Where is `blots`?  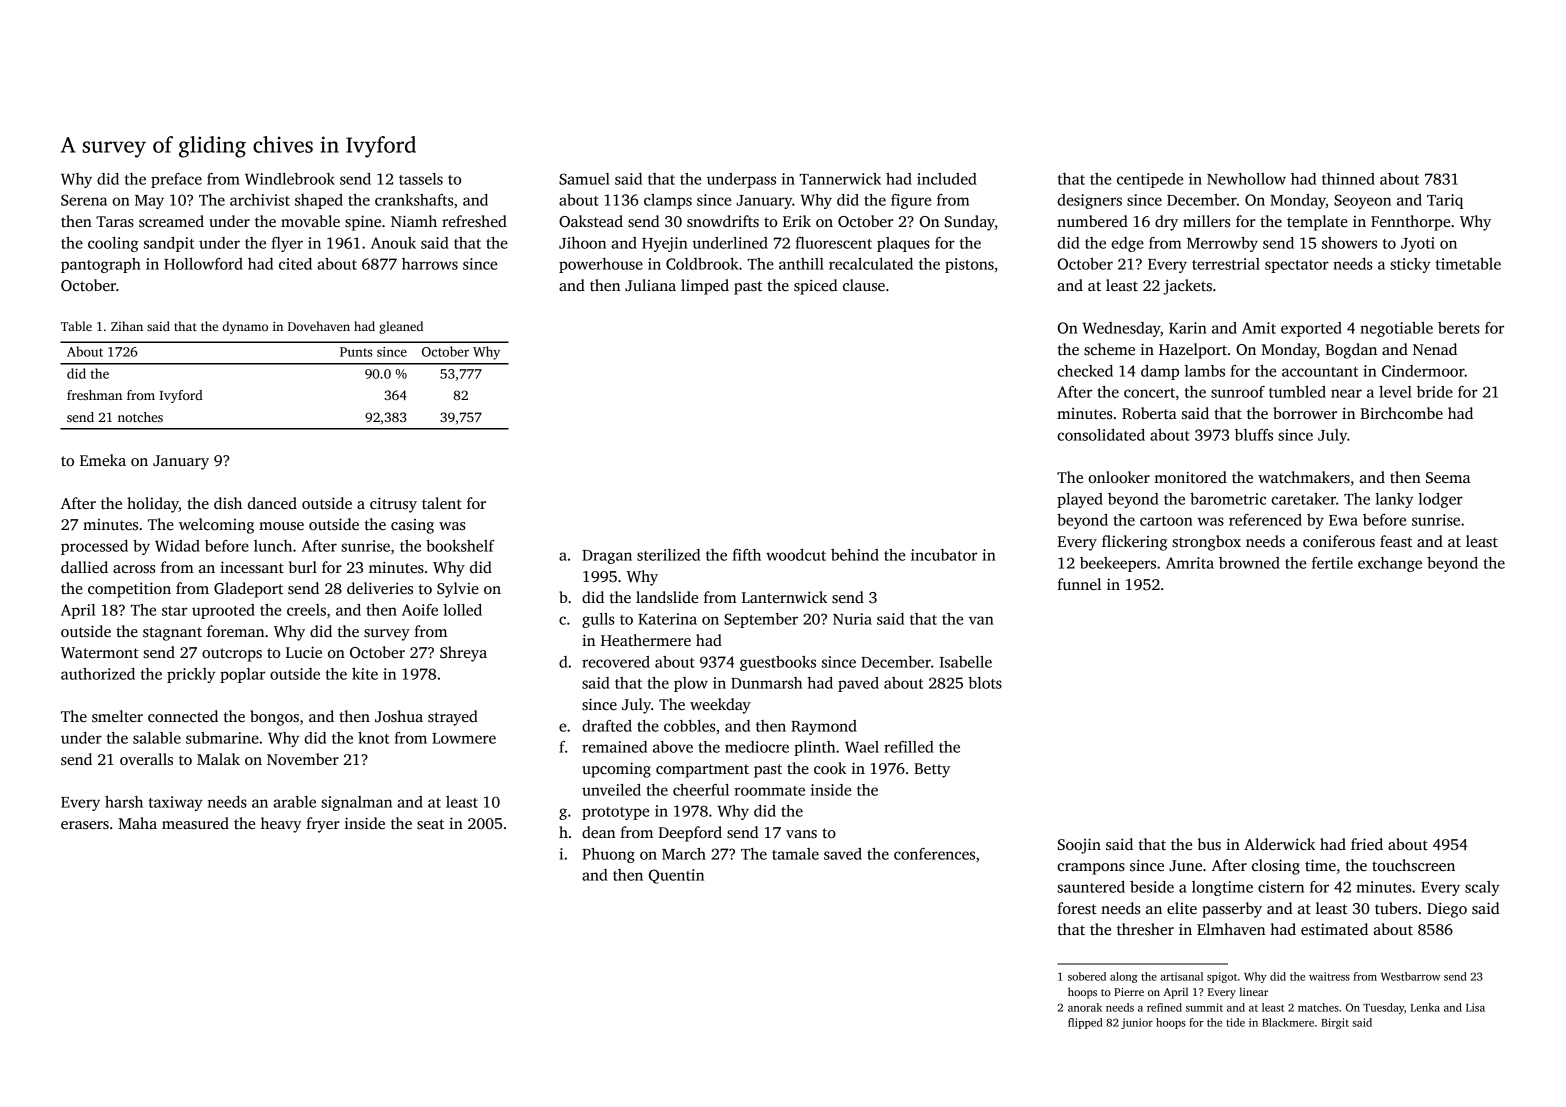
blots is located at coordinates (985, 683).
